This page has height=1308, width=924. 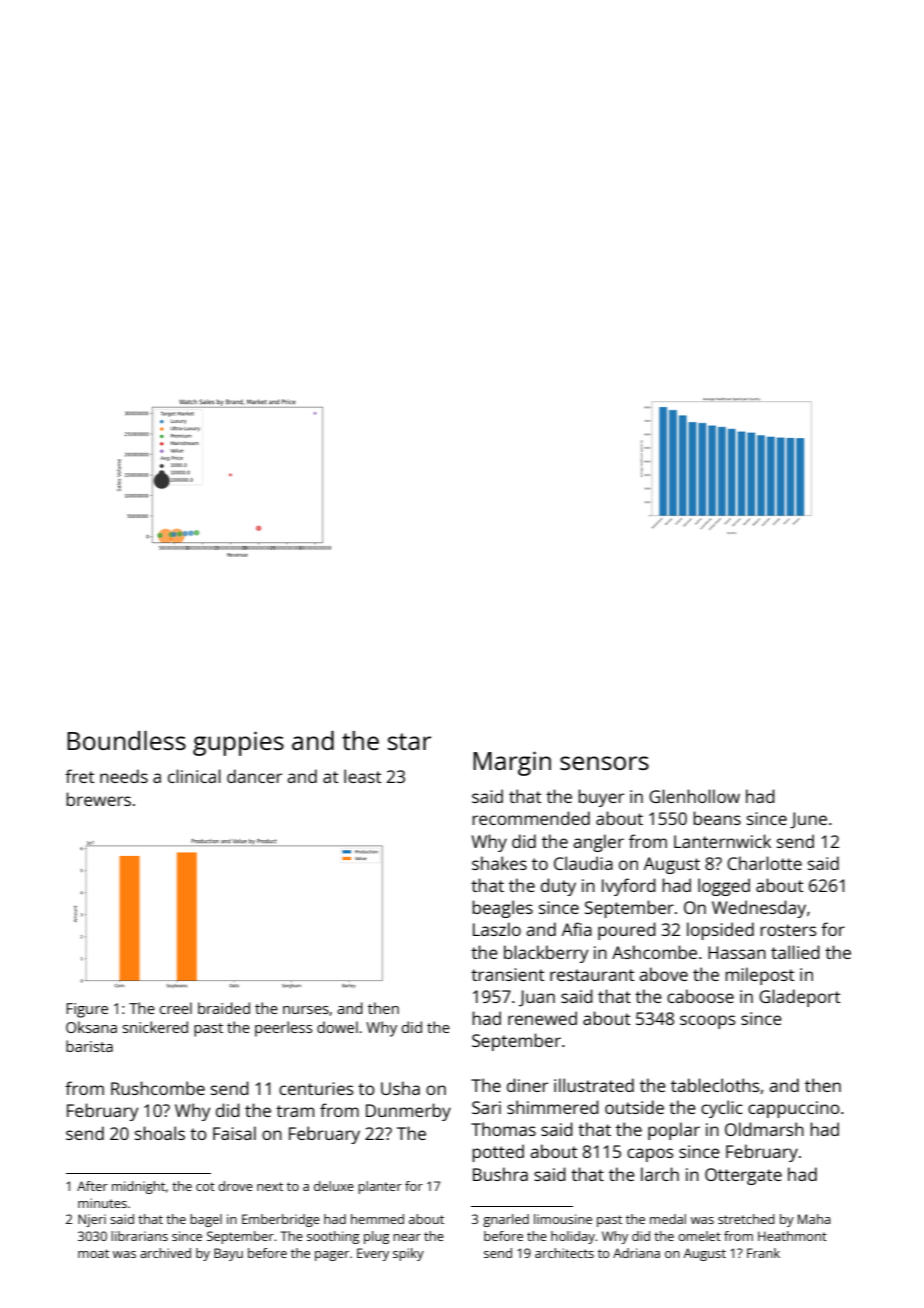 I want to click on cappuccino, so click(x=794, y=1109).
